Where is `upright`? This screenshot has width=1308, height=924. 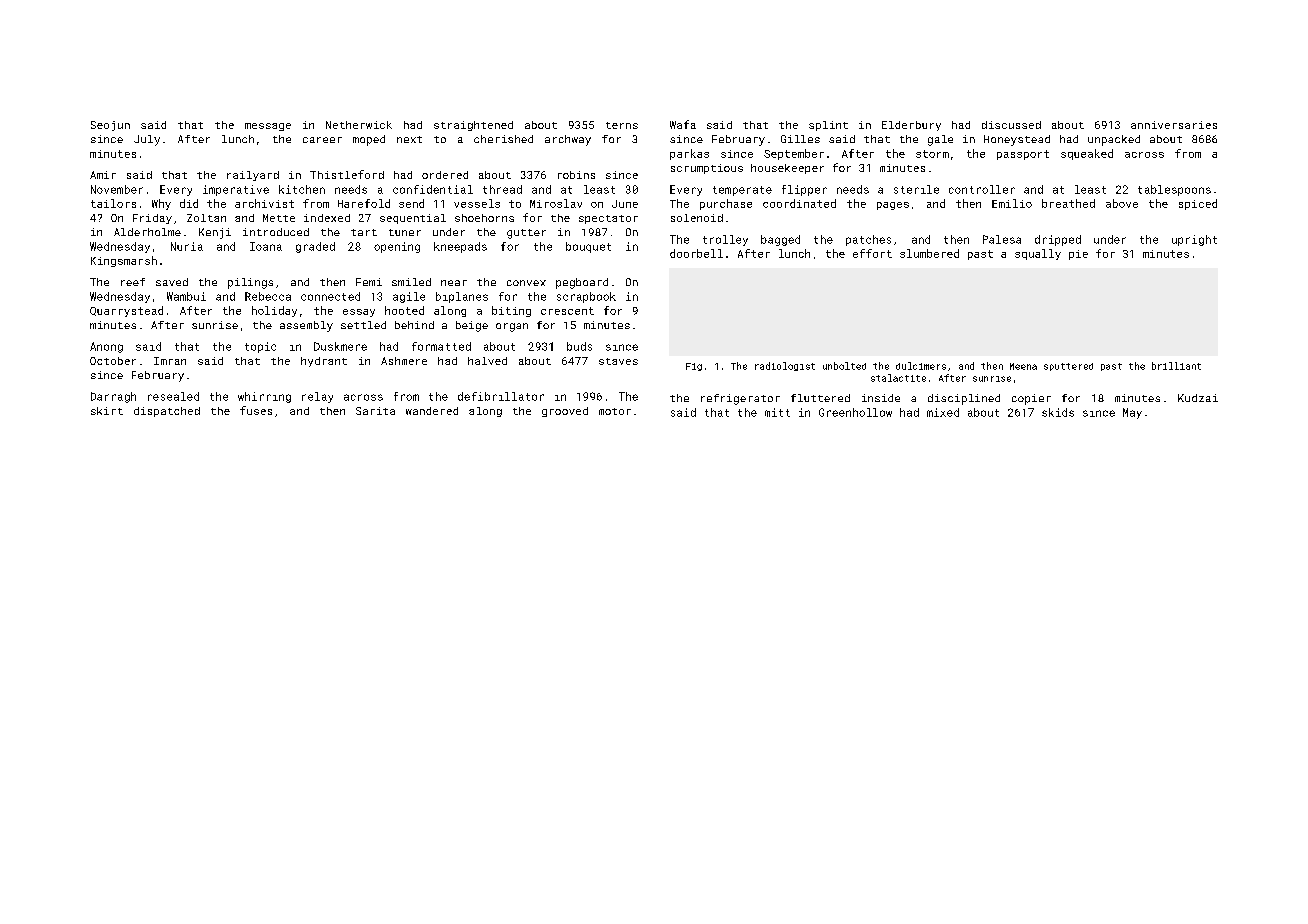 upright is located at coordinates (1194, 240).
